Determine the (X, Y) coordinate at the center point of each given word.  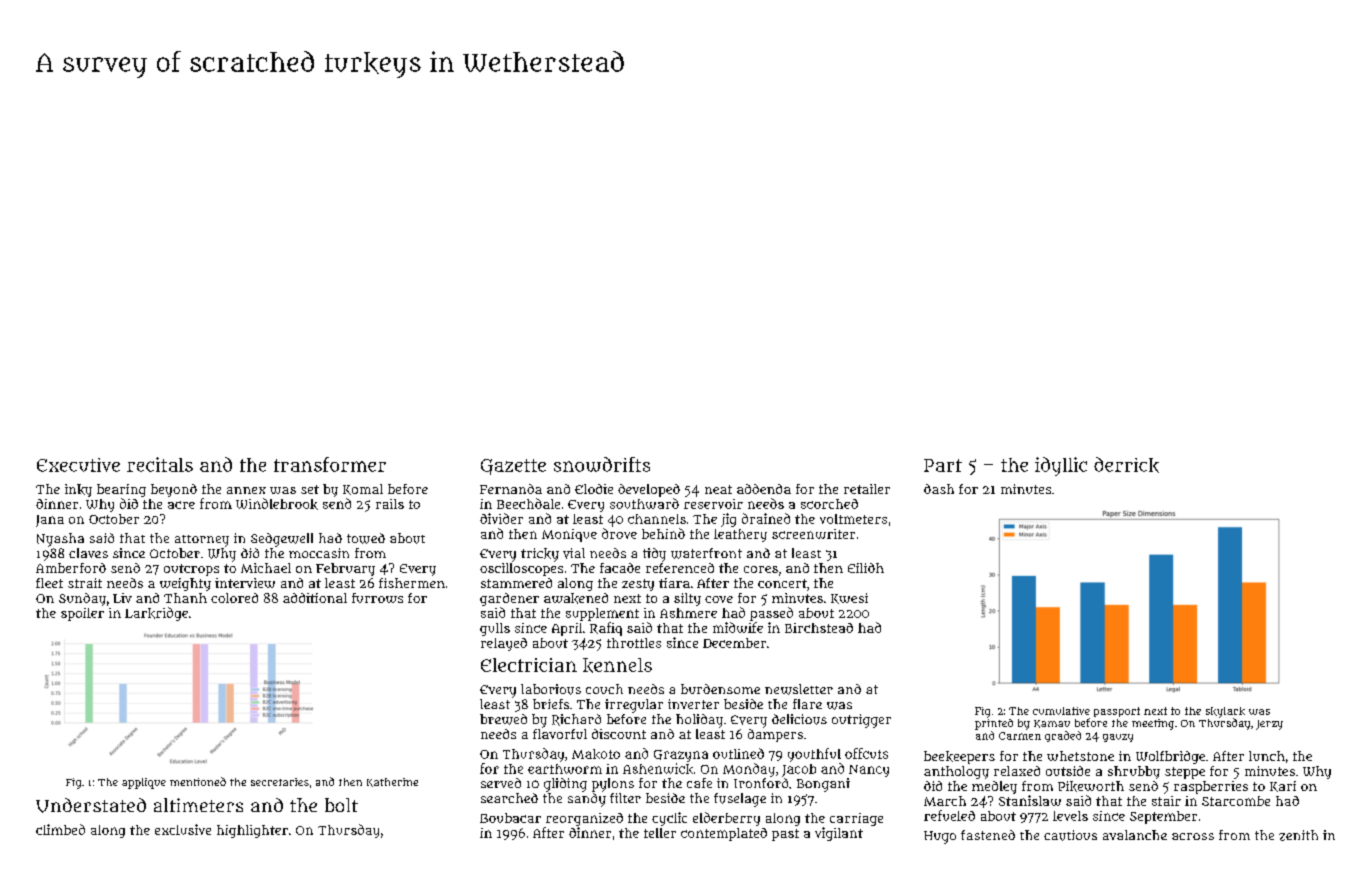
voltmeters (853, 519)
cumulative (1061, 711)
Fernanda (511, 489)
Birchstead (819, 628)
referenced (680, 568)
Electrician (529, 665)
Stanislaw (1030, 800)
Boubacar (510, 818)
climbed (60, 829)
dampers (775, 735)
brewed (503, 719)
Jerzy (1269, 725)
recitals (160, 464)
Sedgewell (282, 540)
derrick (1126, 465)
